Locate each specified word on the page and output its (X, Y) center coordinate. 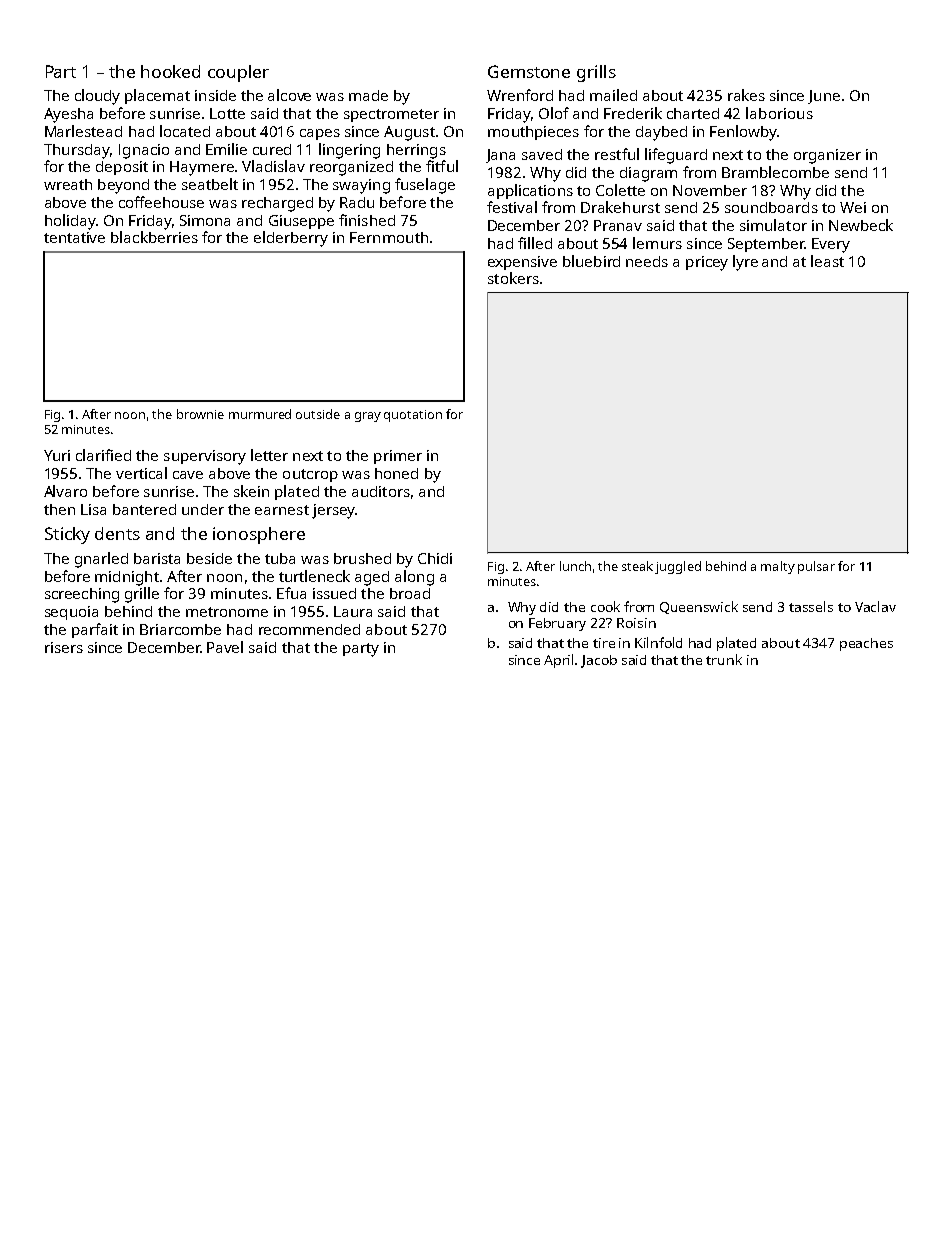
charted (693, 113)
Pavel (225, 647)
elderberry (291, 239)
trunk (724, 659)
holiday (70, 222)
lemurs (657, 243)
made (368, 95)
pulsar (816, 567)
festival (512, 207)
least (827, 261)
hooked (170, 71)
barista (157, 558)
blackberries (154, 237)
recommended (309, 629)
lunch (575, 566)
